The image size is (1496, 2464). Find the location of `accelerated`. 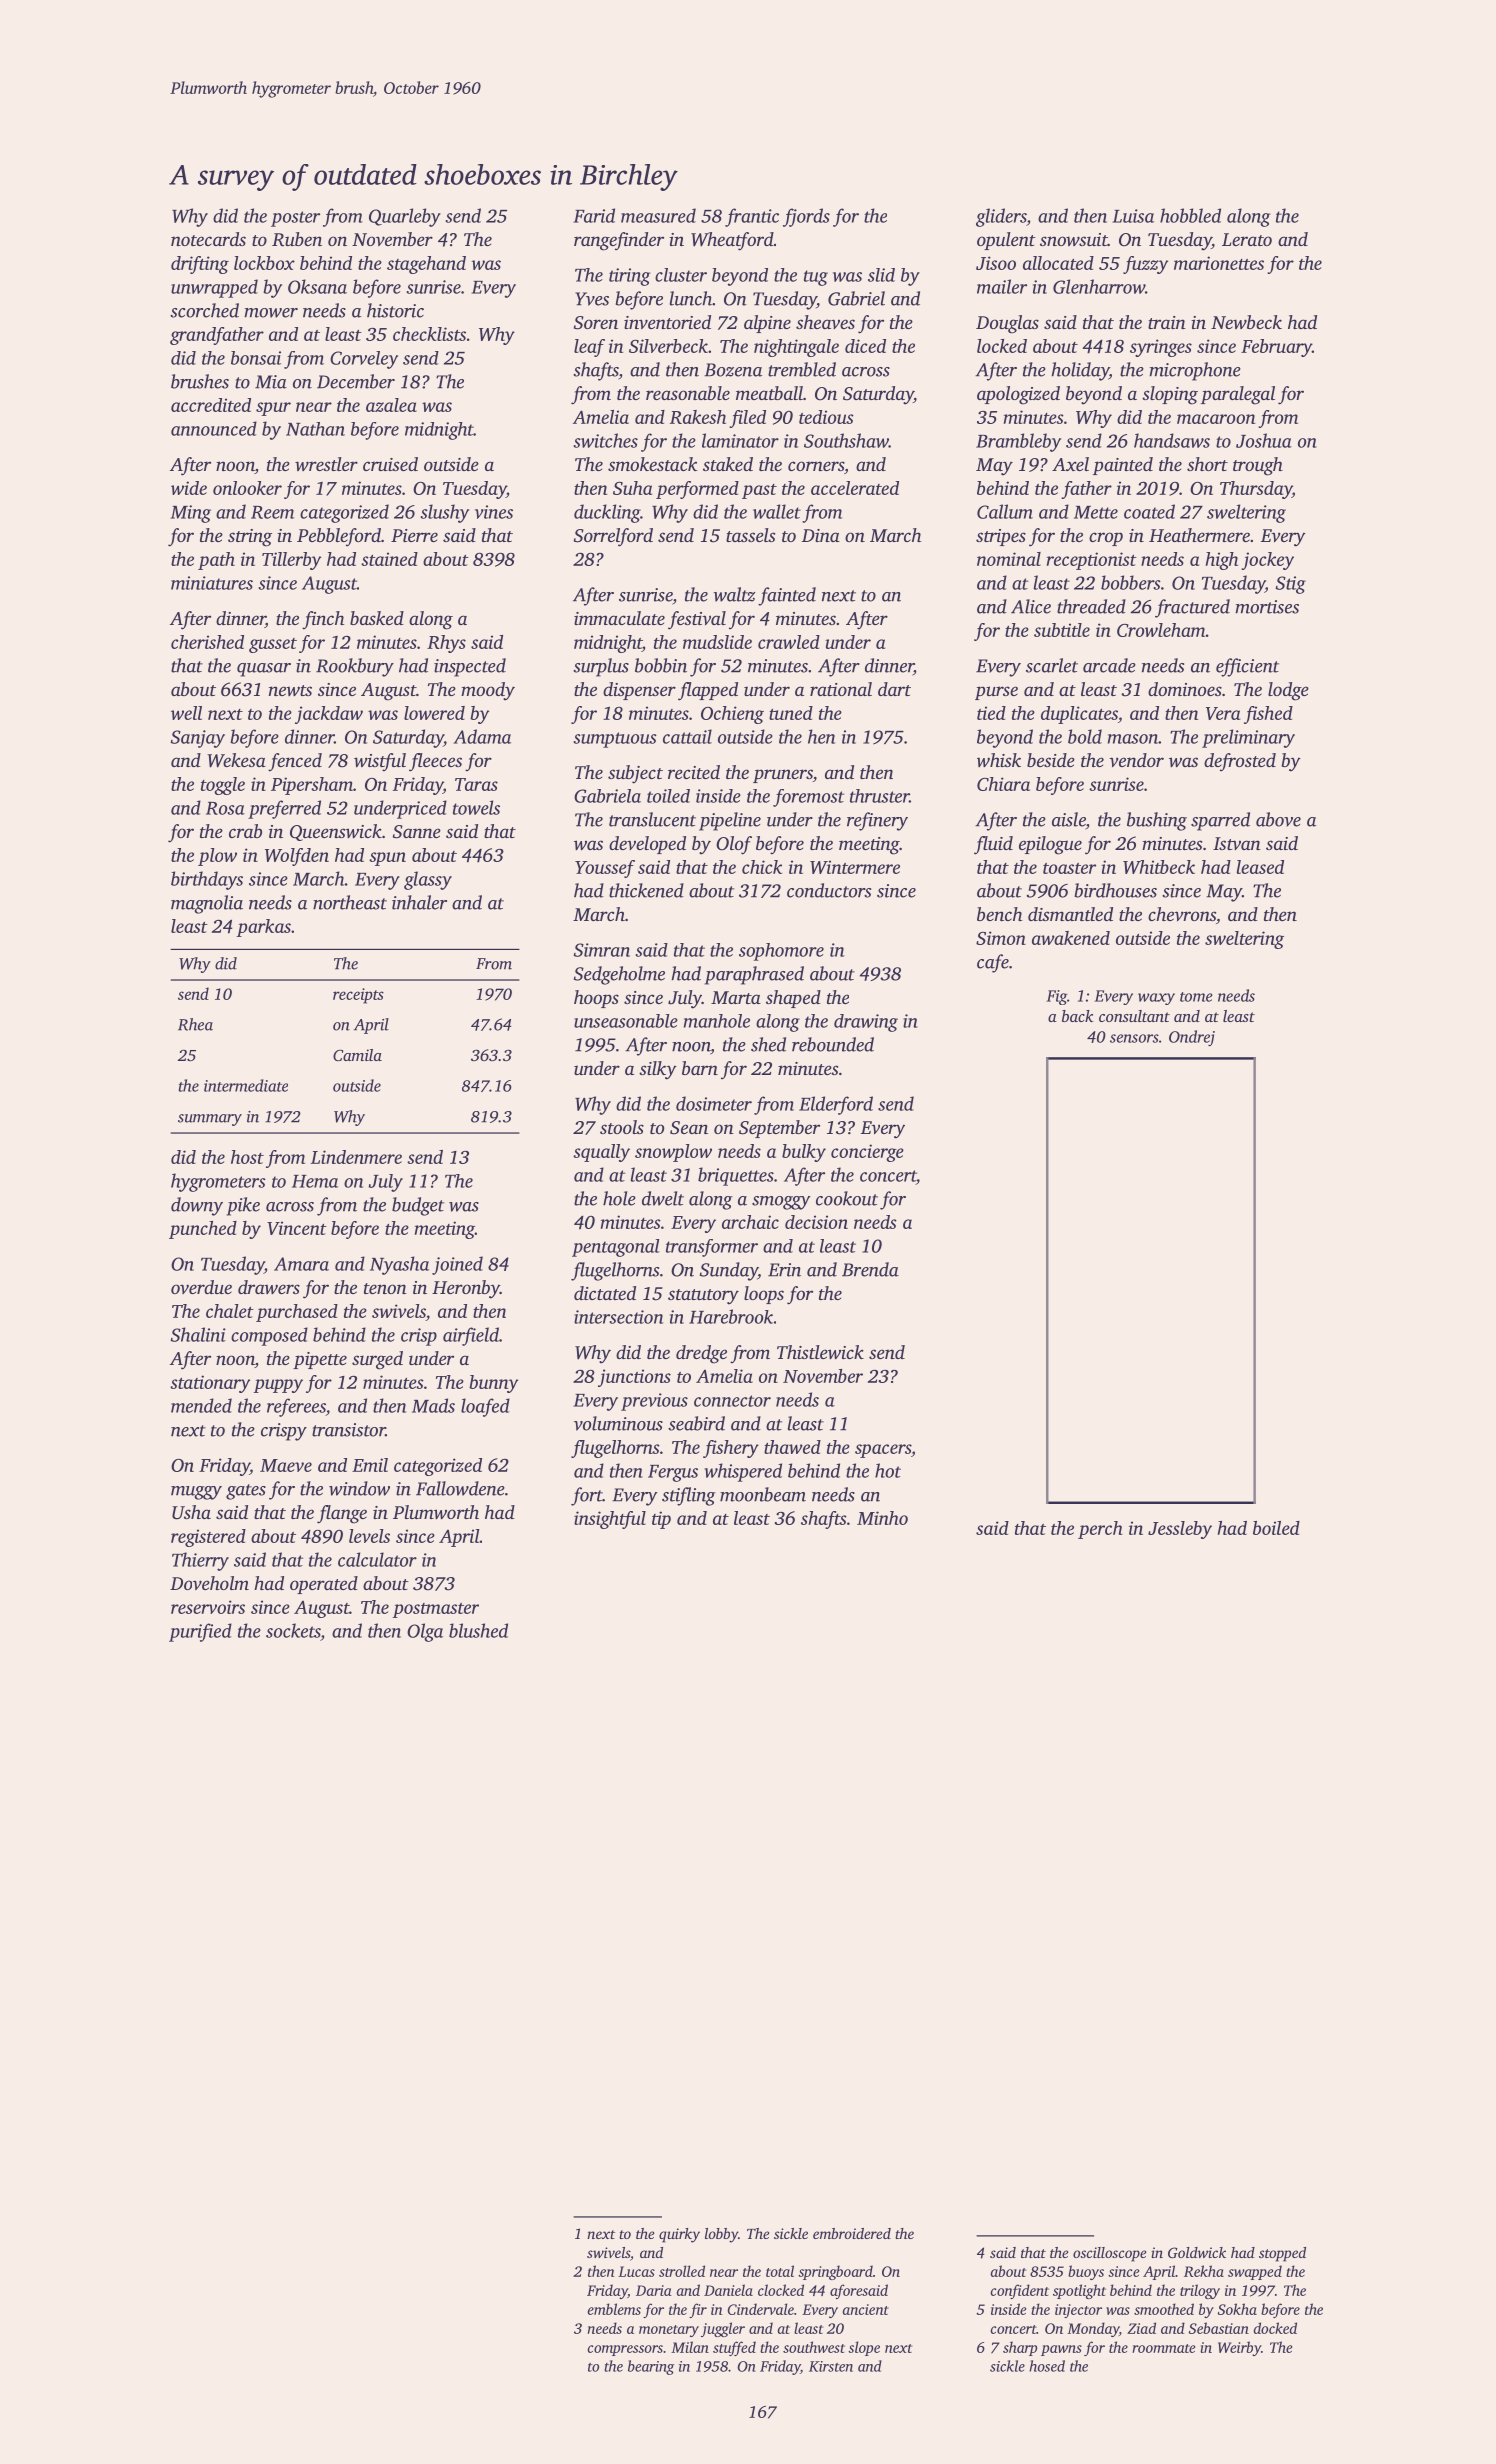

accelerated is located at coordinates (855, 488).
